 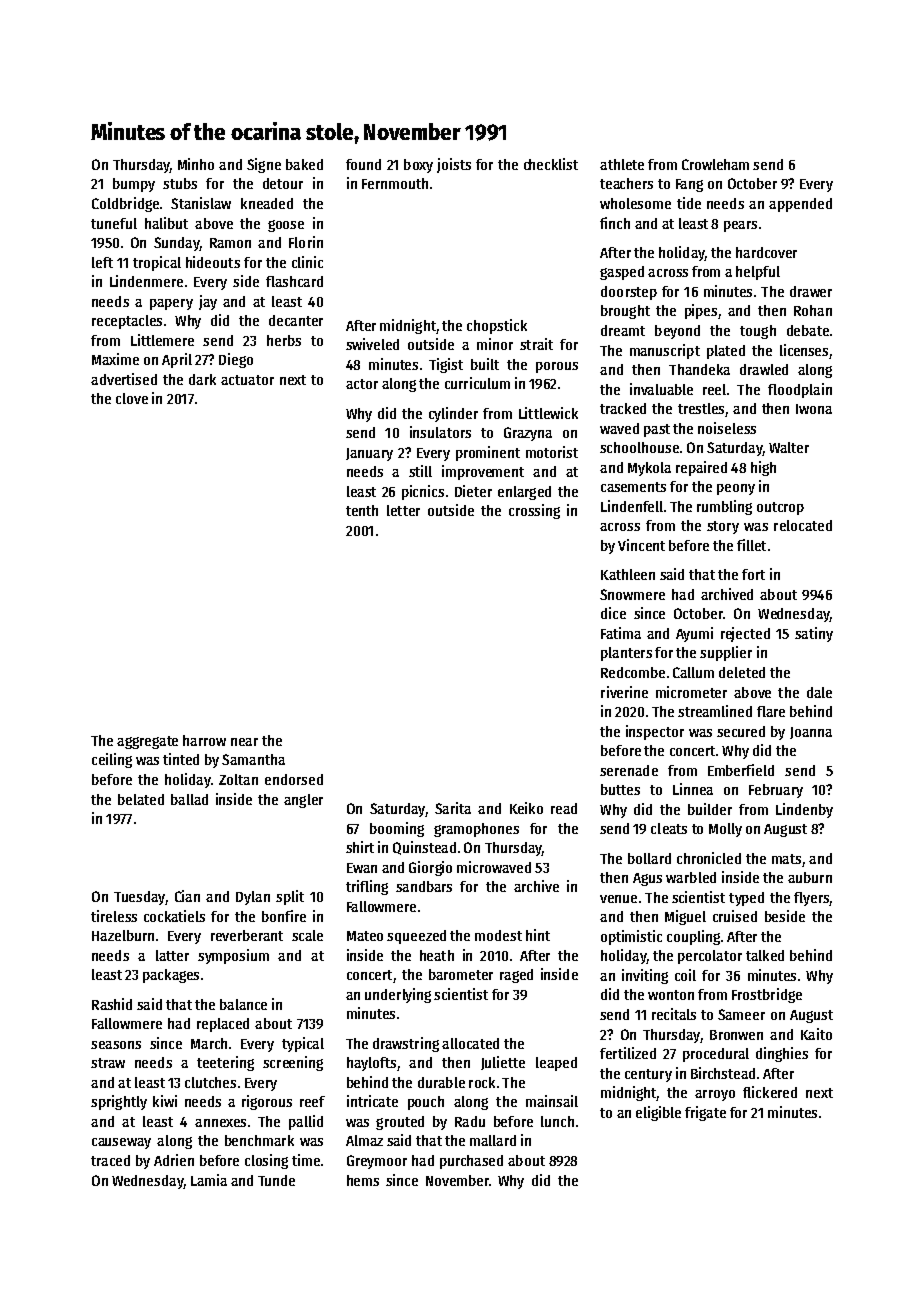 I want to click on purchased, so click(x=471, y=1162).
